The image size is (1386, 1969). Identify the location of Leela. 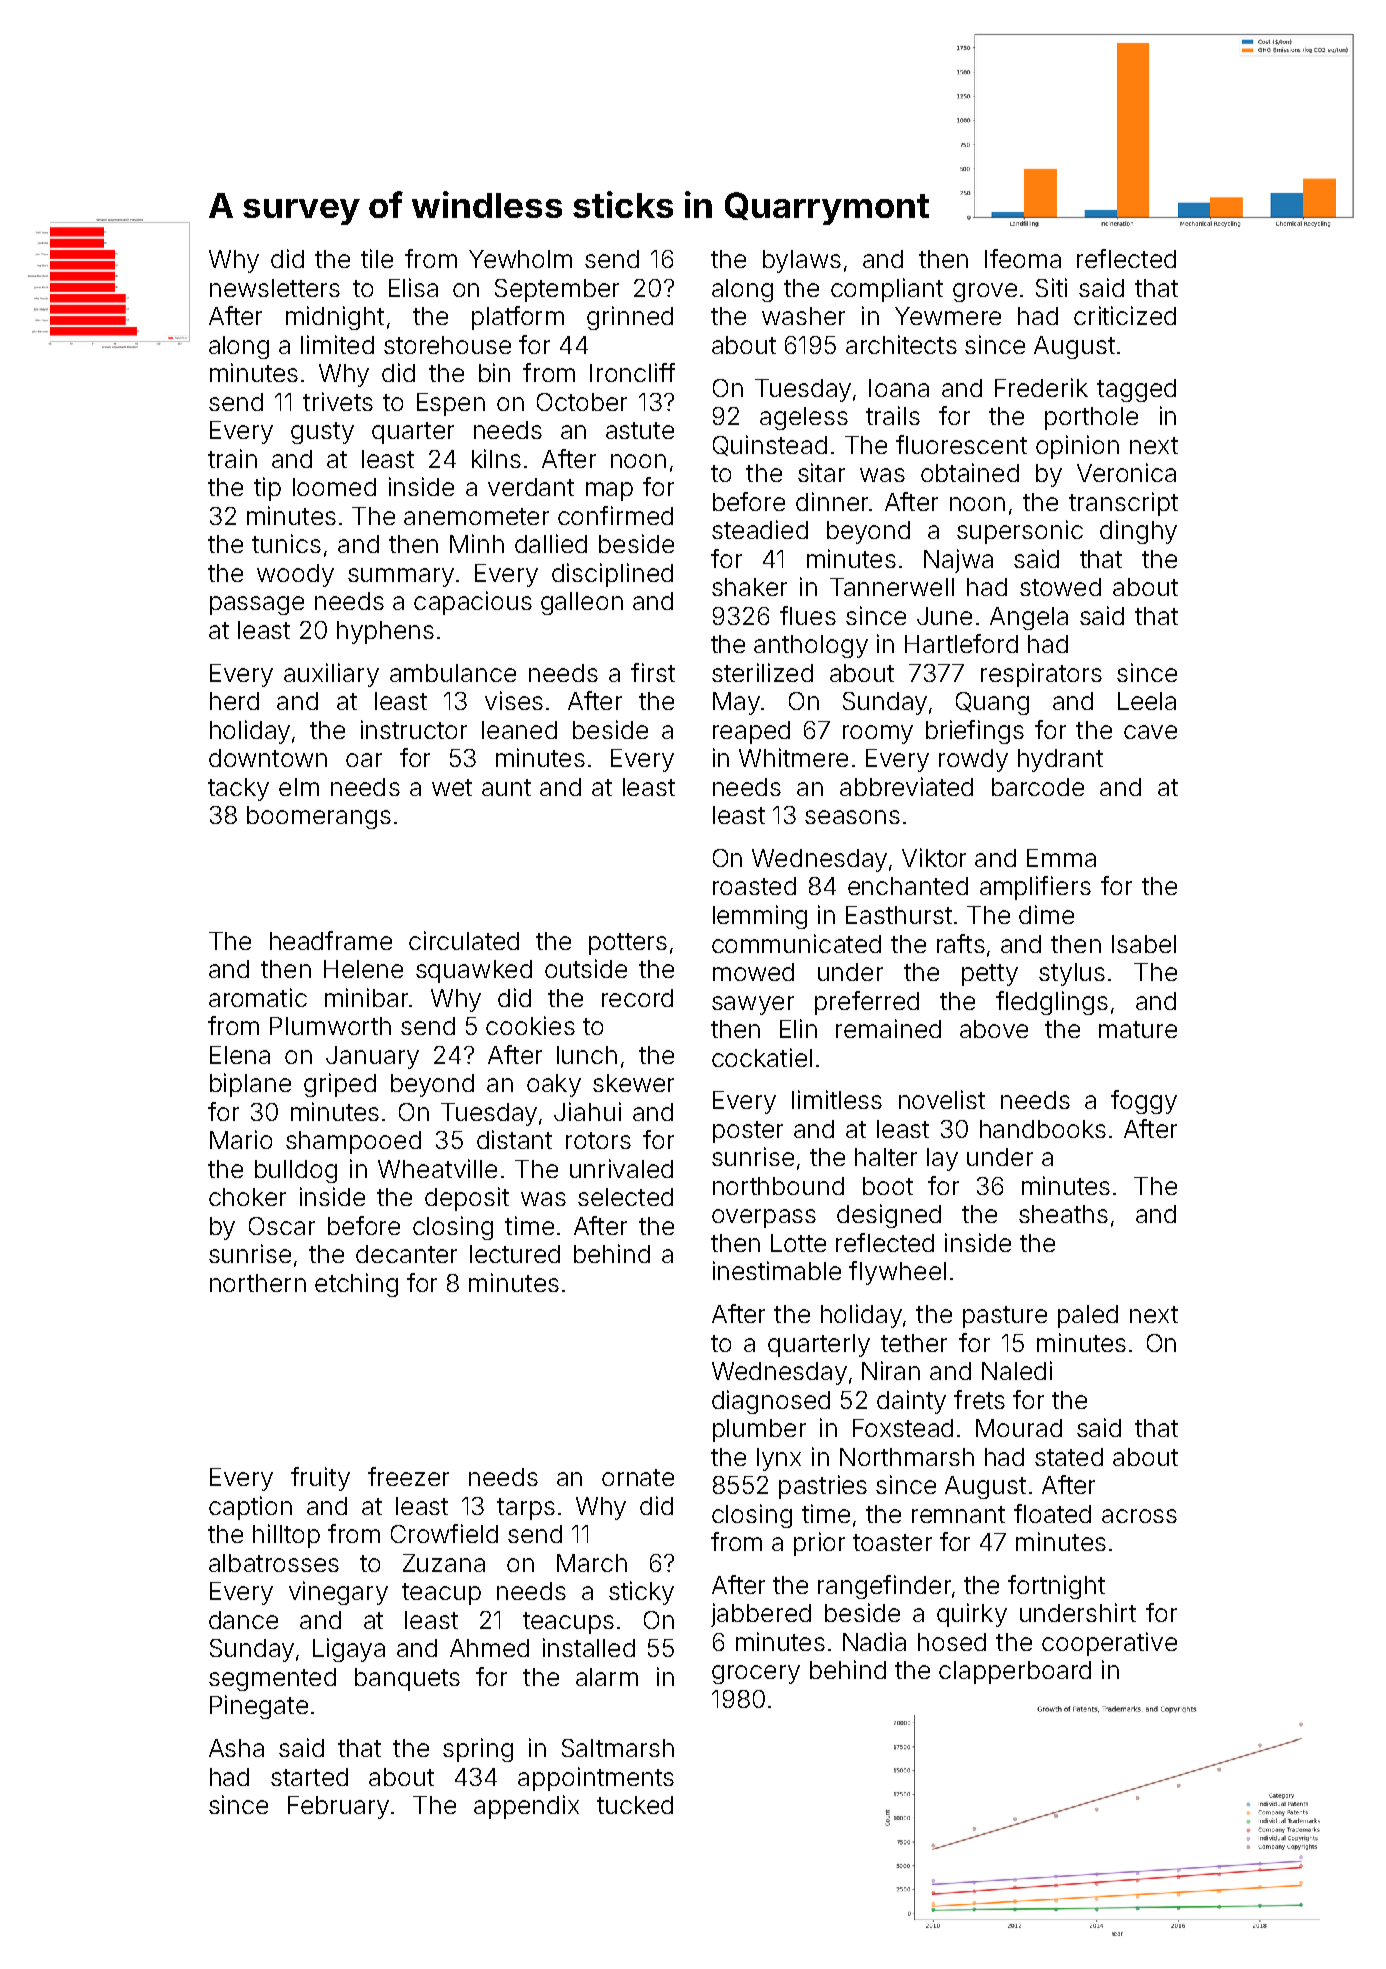
(1147, 701).
